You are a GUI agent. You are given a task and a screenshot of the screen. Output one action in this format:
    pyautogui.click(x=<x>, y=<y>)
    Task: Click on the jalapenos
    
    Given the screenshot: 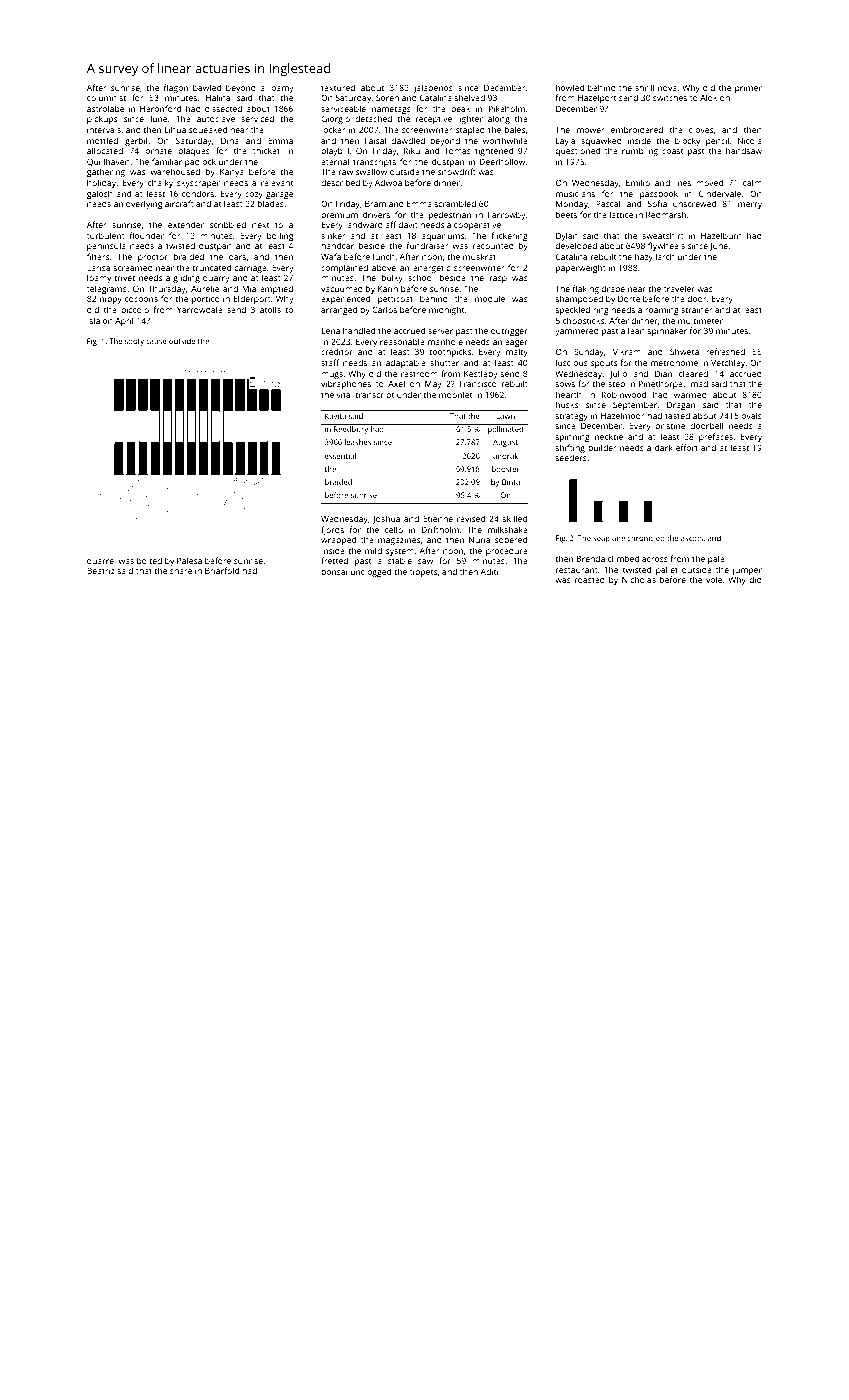 What is the action you would take?
    pyautogui.click(x=433, y=88)
